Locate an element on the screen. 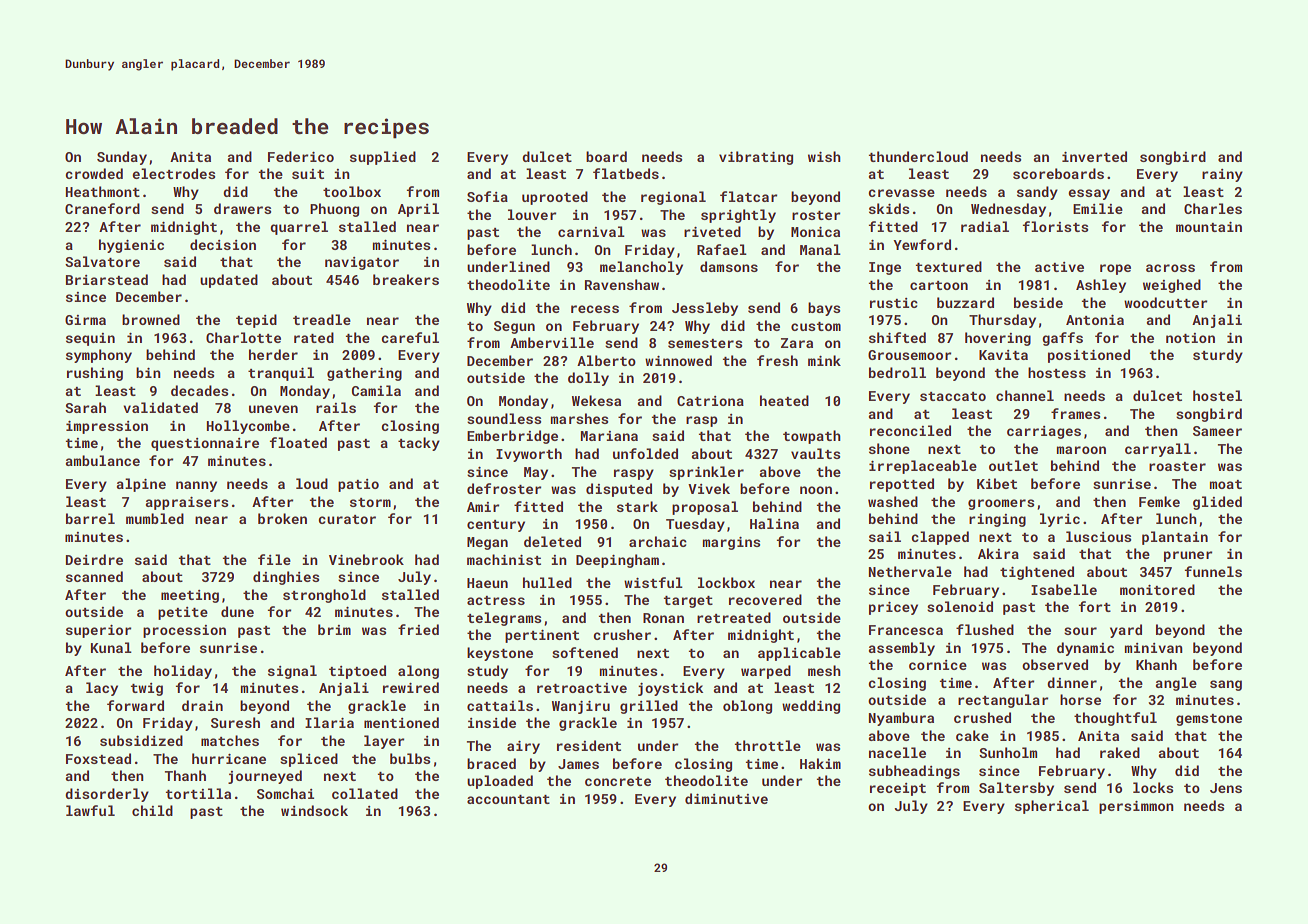 The height and width of the screenshot is (924, 1308). Deirdre is located at coordinates (94, 559).
